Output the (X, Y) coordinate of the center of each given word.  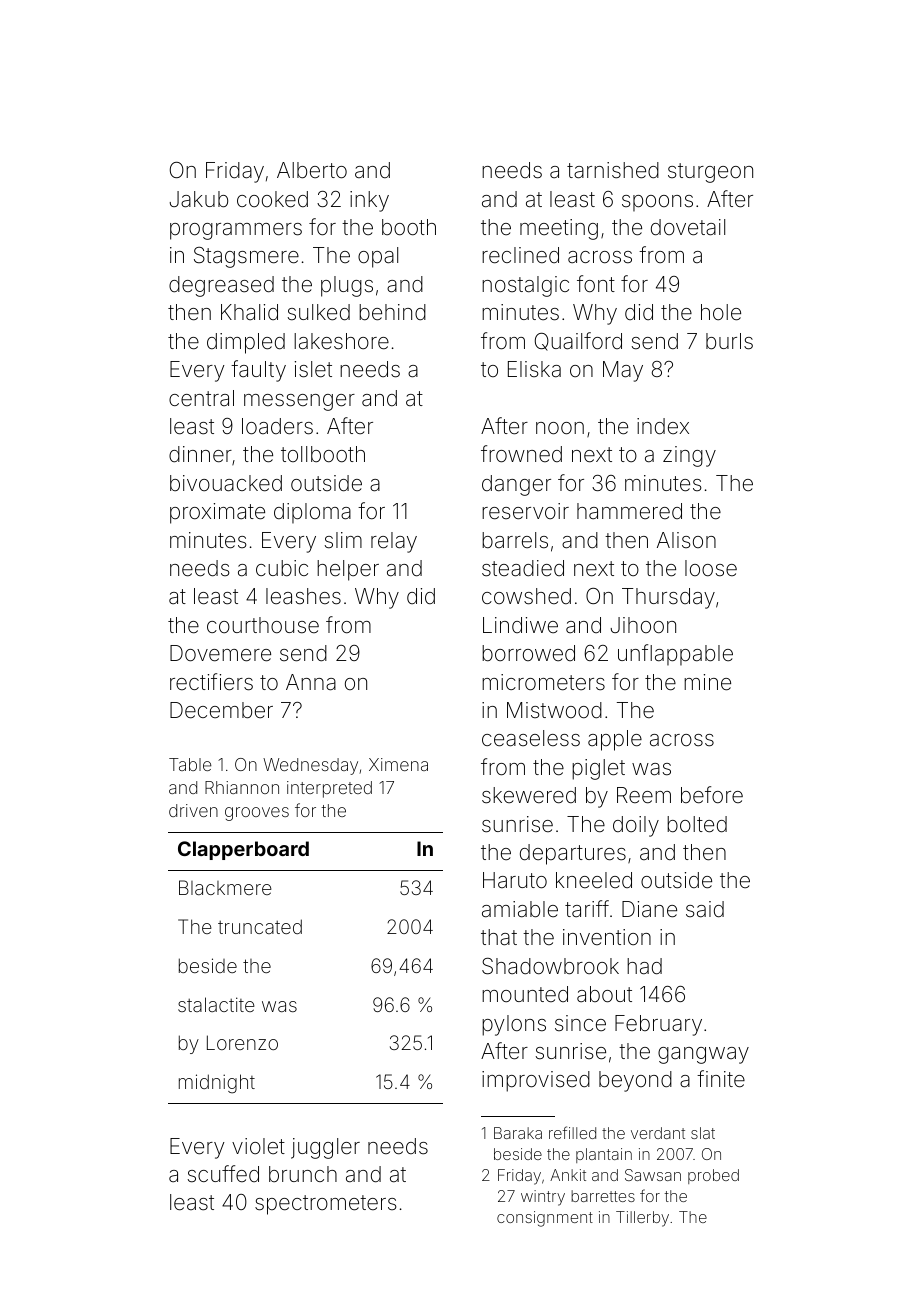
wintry (543, 1198)
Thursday (668, 598)
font (596, 283)
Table (190, 764)
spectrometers (326, 1205)
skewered (529, 795)
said (705, 909)
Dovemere (220, 653)
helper (348, 570)
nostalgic (525, 286)
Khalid (249, 312)
